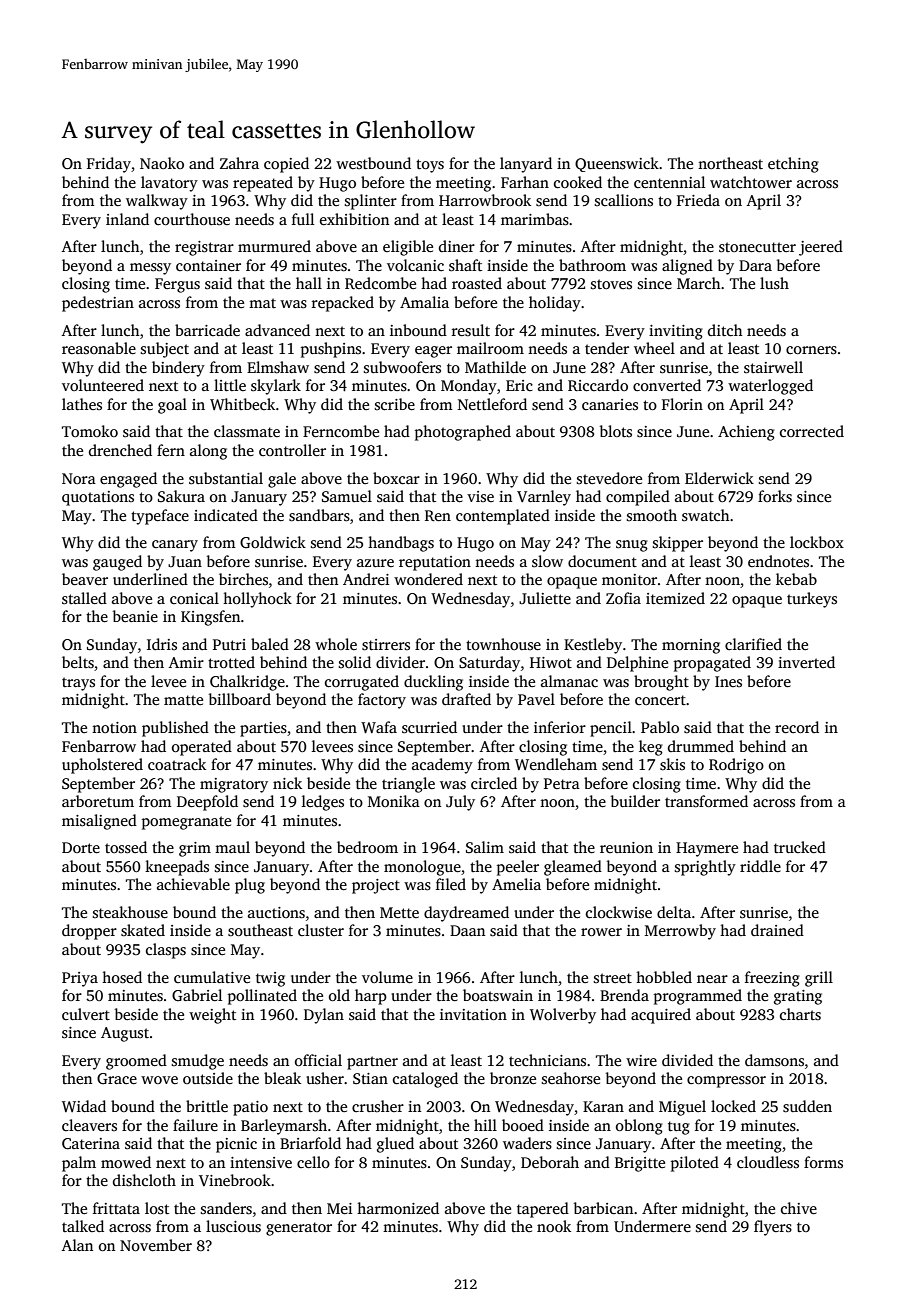 The image size is (908, 1316). What do you see at coordinates (195, 1125) in the image?
I see `failure` at bounding box center [195, 1125].
